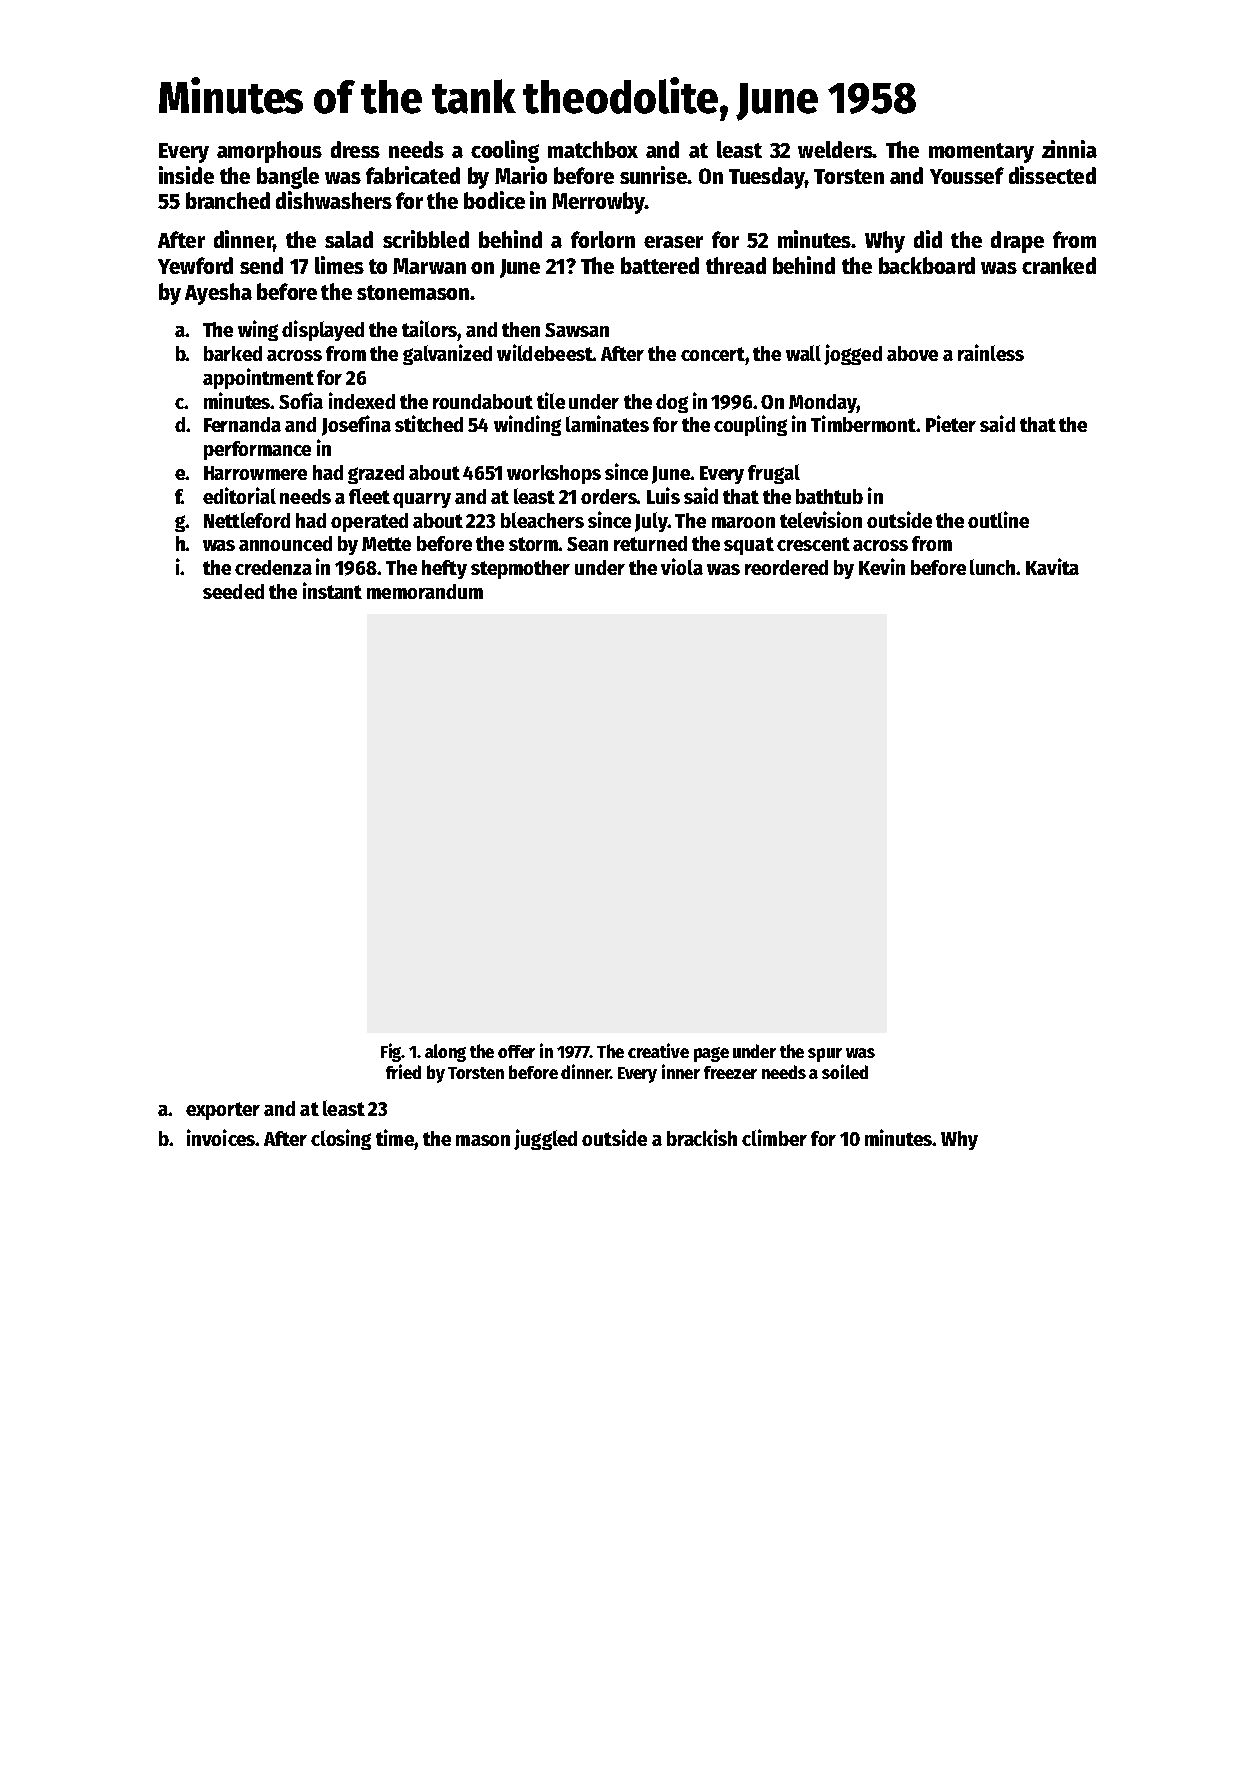 This document has width=1255, height=1774. Describe the element at coordinates (341, 1139) in the document. I see `closing` at that location.
